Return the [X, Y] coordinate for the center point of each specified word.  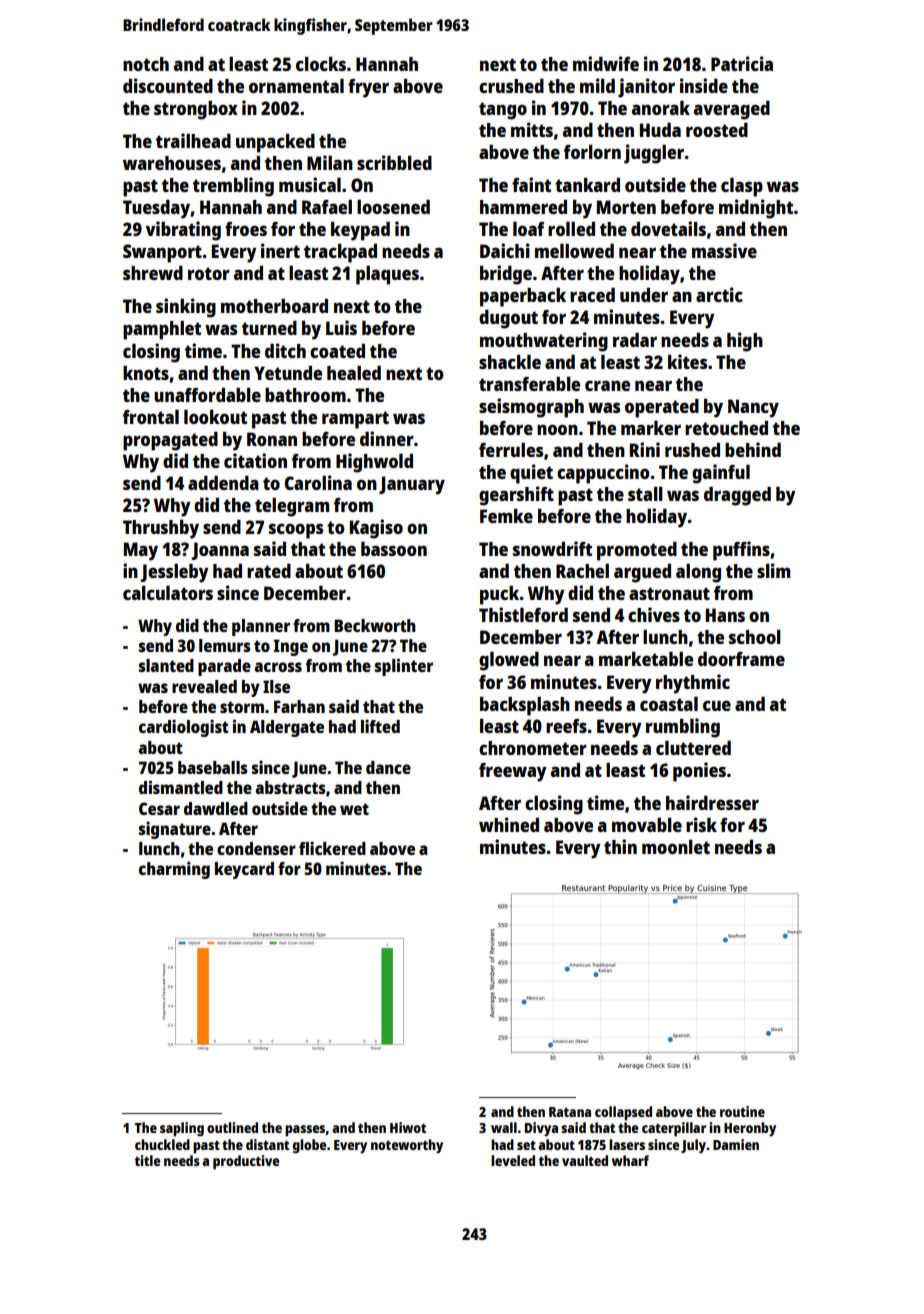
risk [701, 824]
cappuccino [603, 474]
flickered [332, 848]
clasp [742, 187]
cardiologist [184, 728]
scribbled [394, 162]
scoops [296, 531]
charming [174, 870]
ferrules [511, 450]
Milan [330, 162]
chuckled [162, 1144]
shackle [510, 362]
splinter [404, 667]
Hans [725, 615]
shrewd [153, 273]
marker [651, 428]
